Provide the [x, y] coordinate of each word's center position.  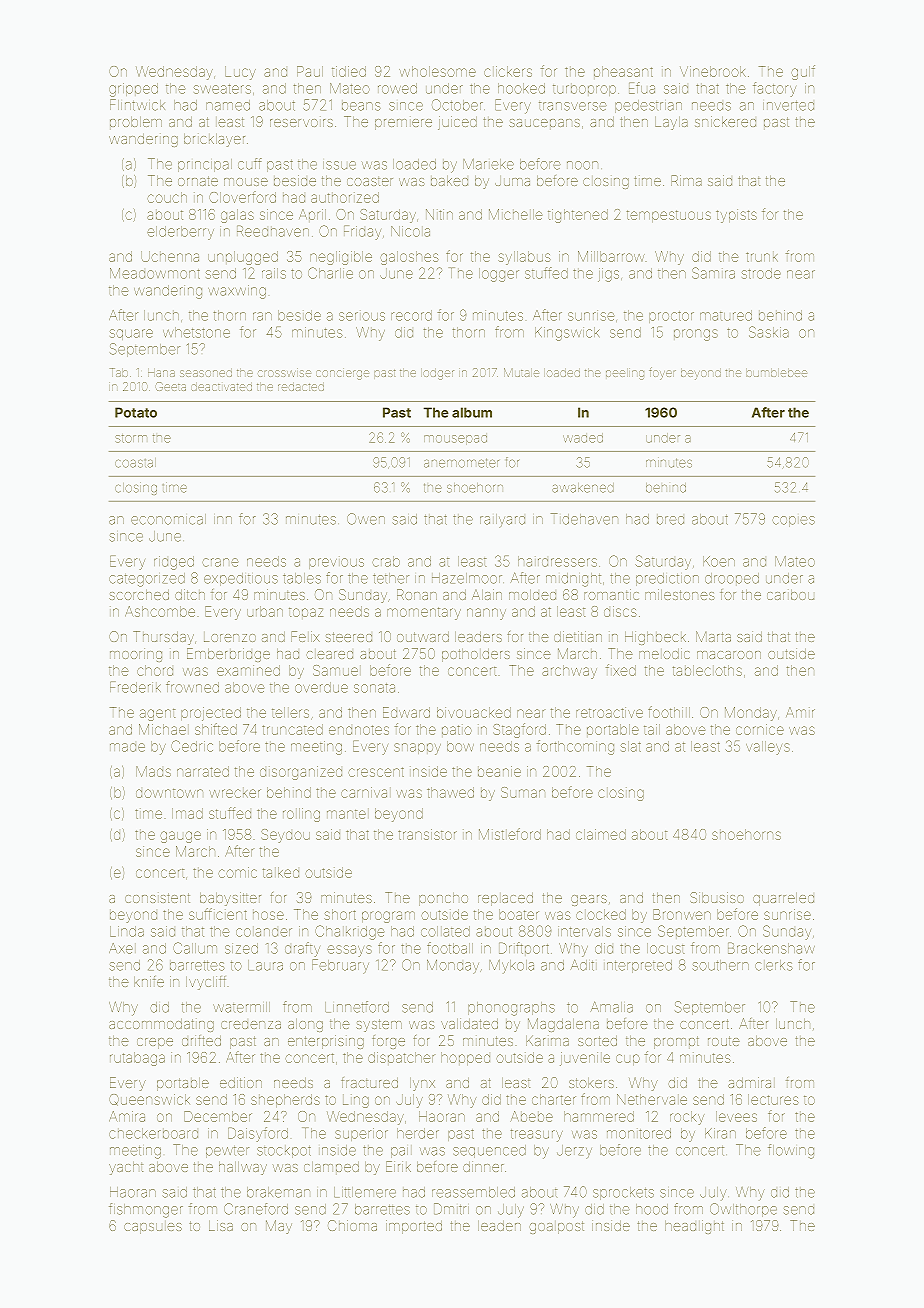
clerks [774, 965]
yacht [126, 1168]
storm [131, 438]
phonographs [511, 1009]
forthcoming [575, 747]
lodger [437, 374]
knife [149, 981]
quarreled [783, 899]
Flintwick [137, 105]
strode [761, 273]
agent [157, 714]
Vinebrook [713, 71]
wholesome [437, 71]
